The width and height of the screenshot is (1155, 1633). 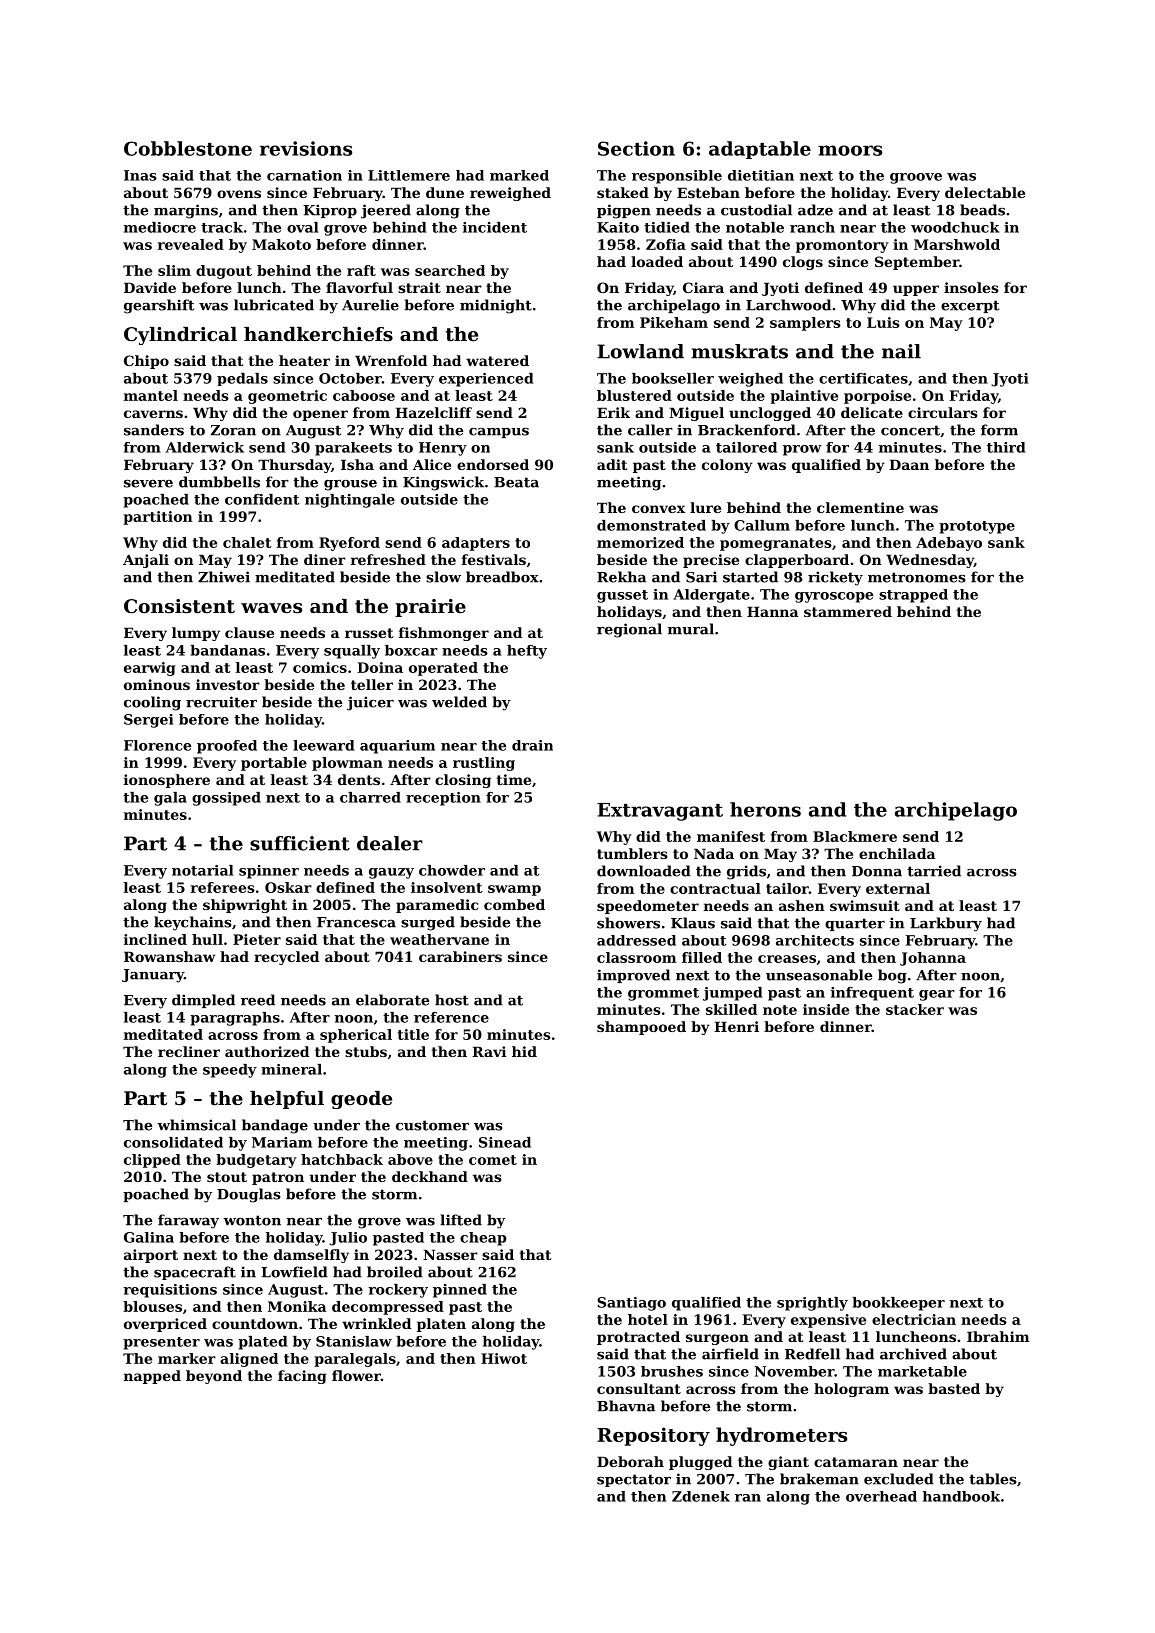 I want to click on beyond, so click(x=214, y=1377).
